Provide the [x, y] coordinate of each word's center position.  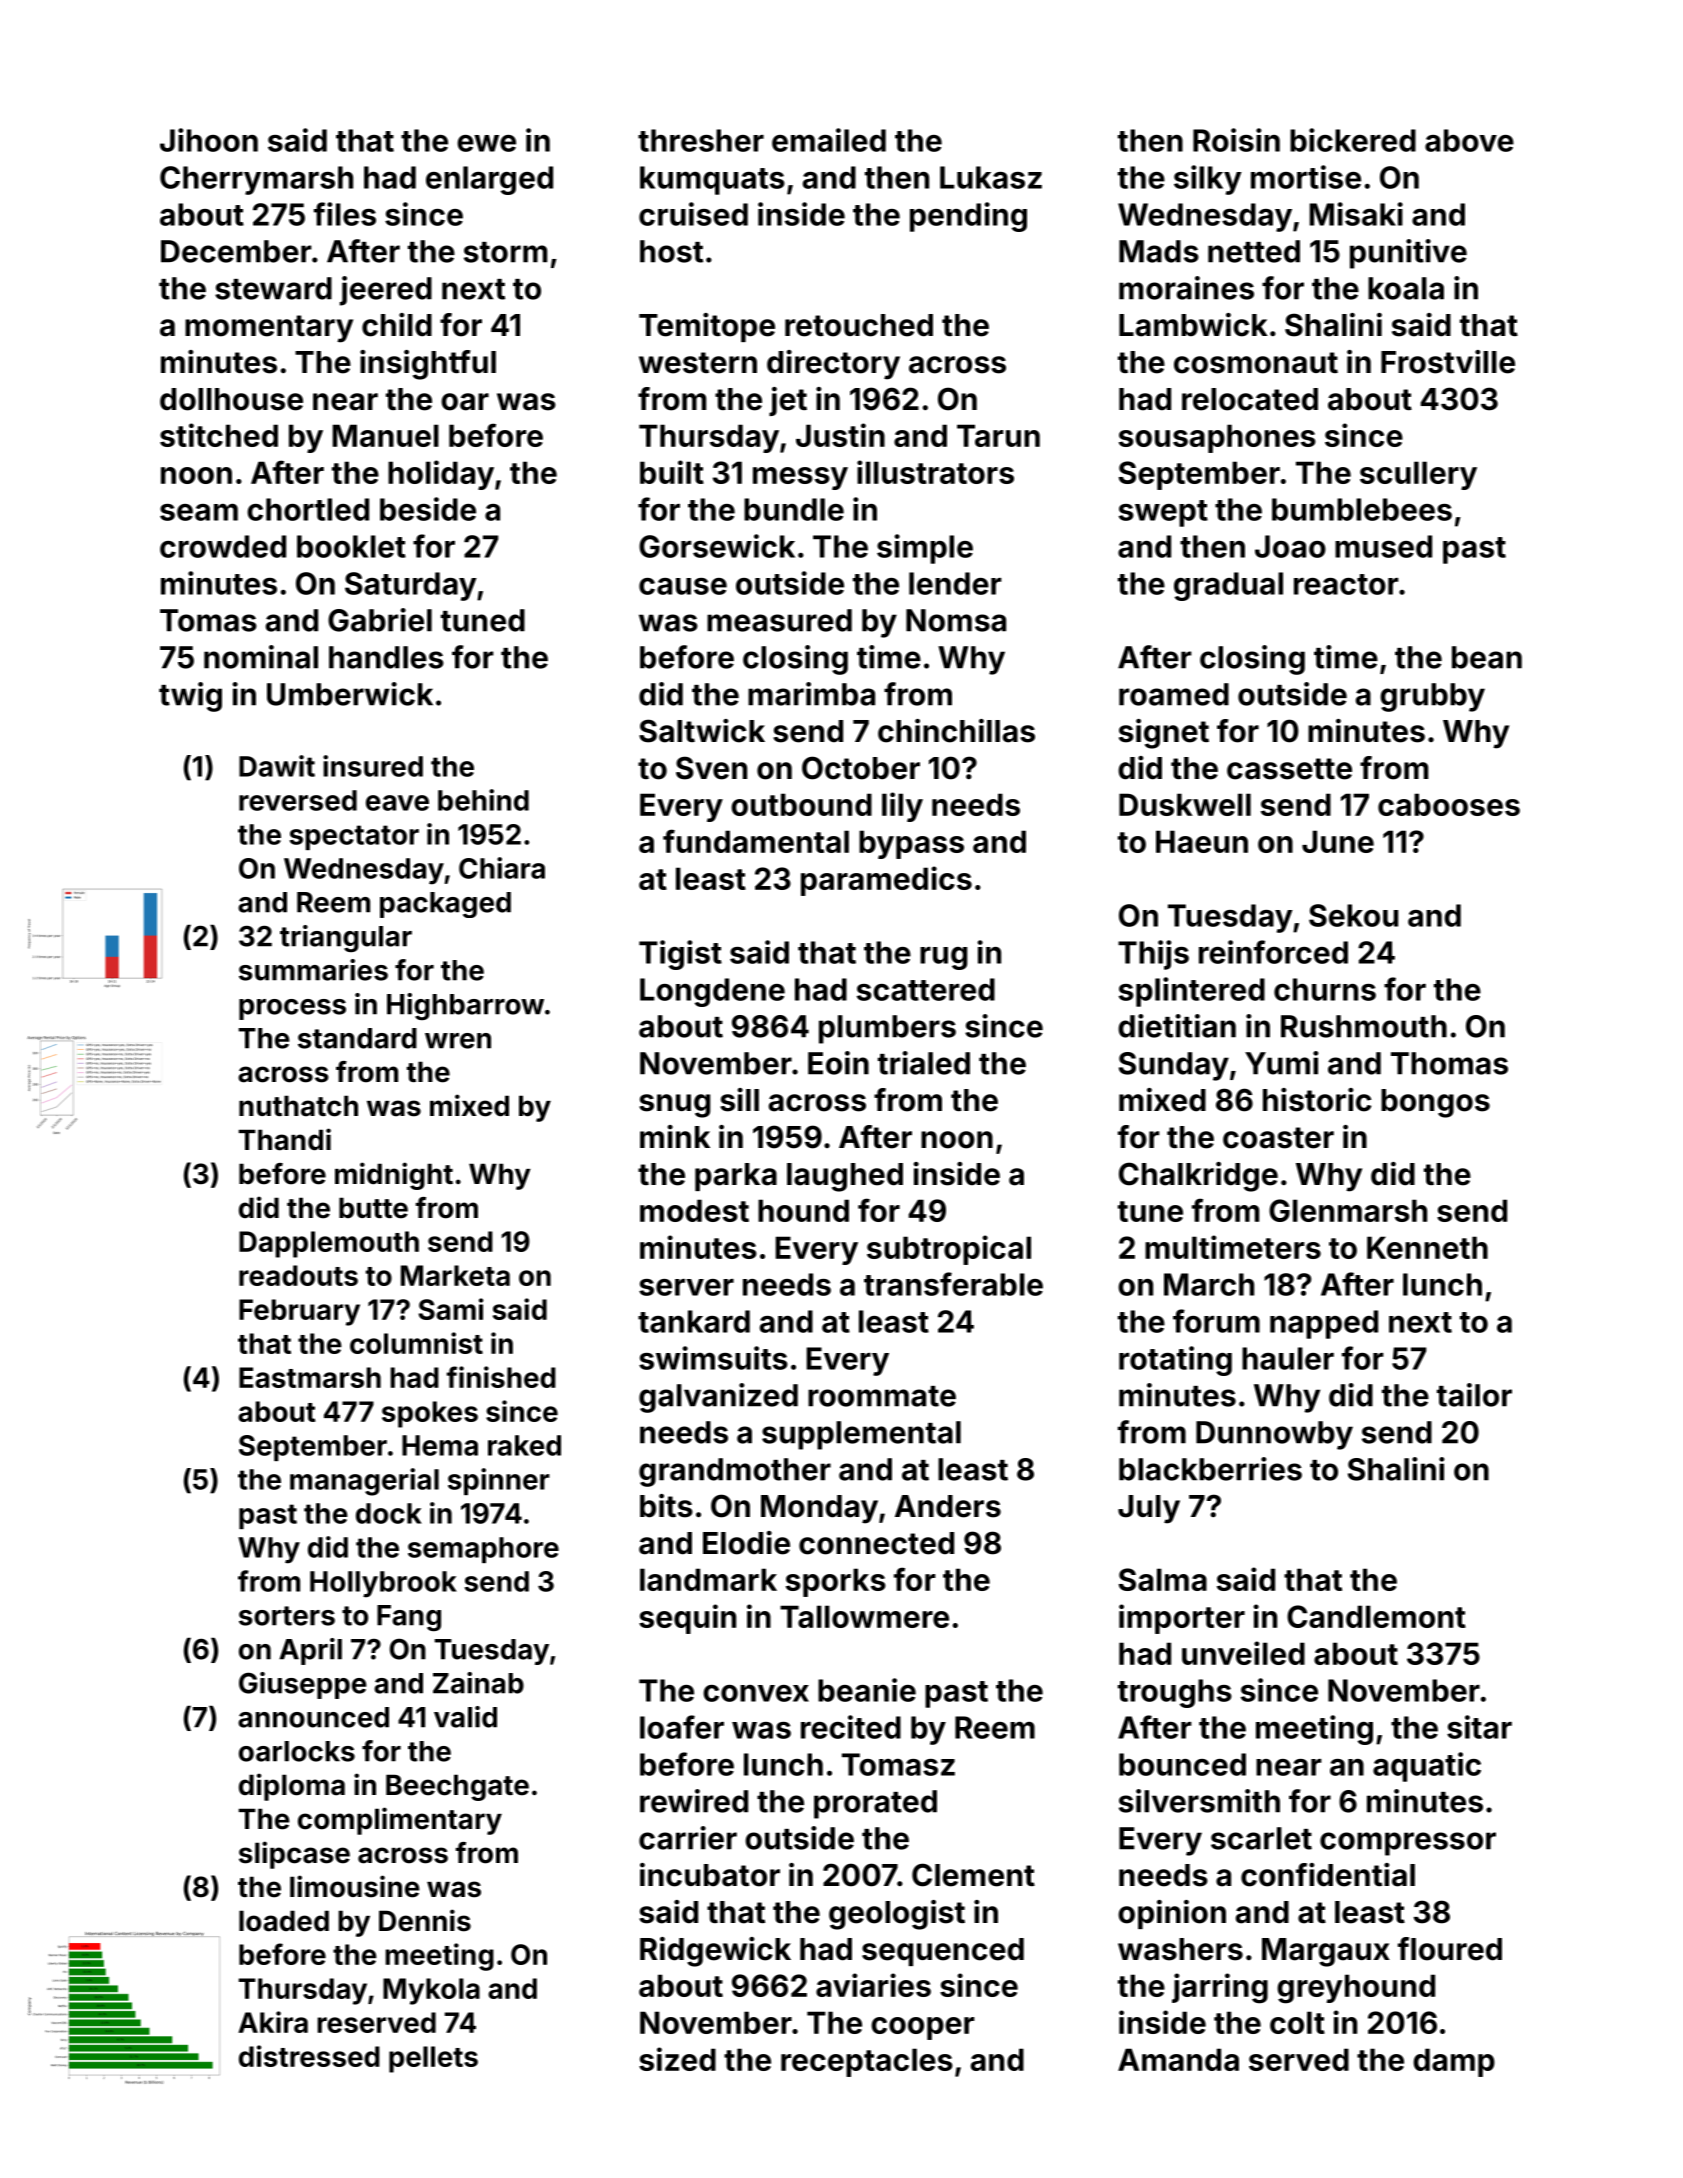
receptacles [867, 2062]
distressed [309, 2056]
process [292, 1009]
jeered [386, 291]
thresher [701, 140]
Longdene [712, 992]
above [1469, 140]
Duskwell [1185, 804]
